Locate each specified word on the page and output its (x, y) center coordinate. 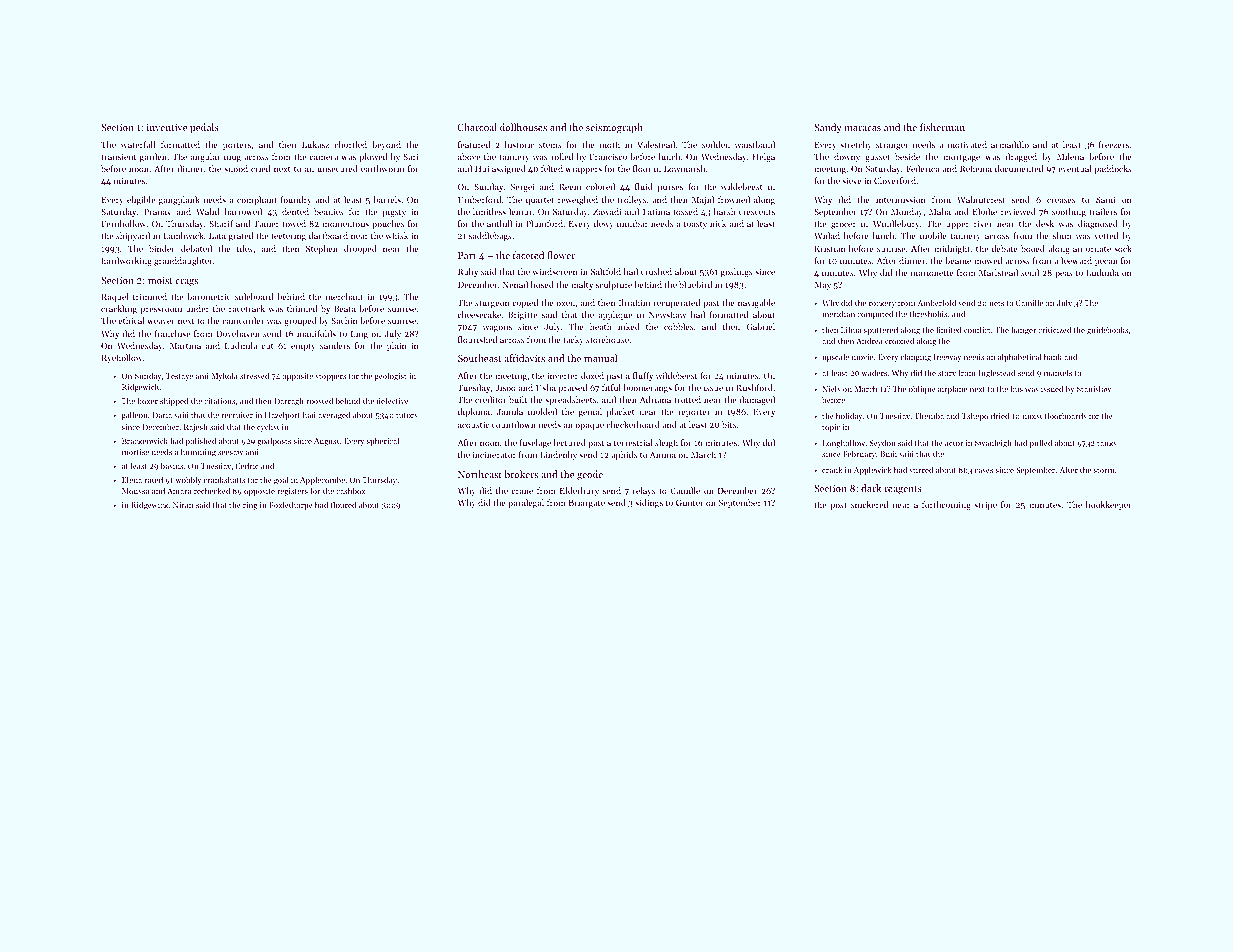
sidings (649, 503)
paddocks (1113, 169)
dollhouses (523, 127)
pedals (204, 128)
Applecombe (322, 481)
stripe (985, 506)
